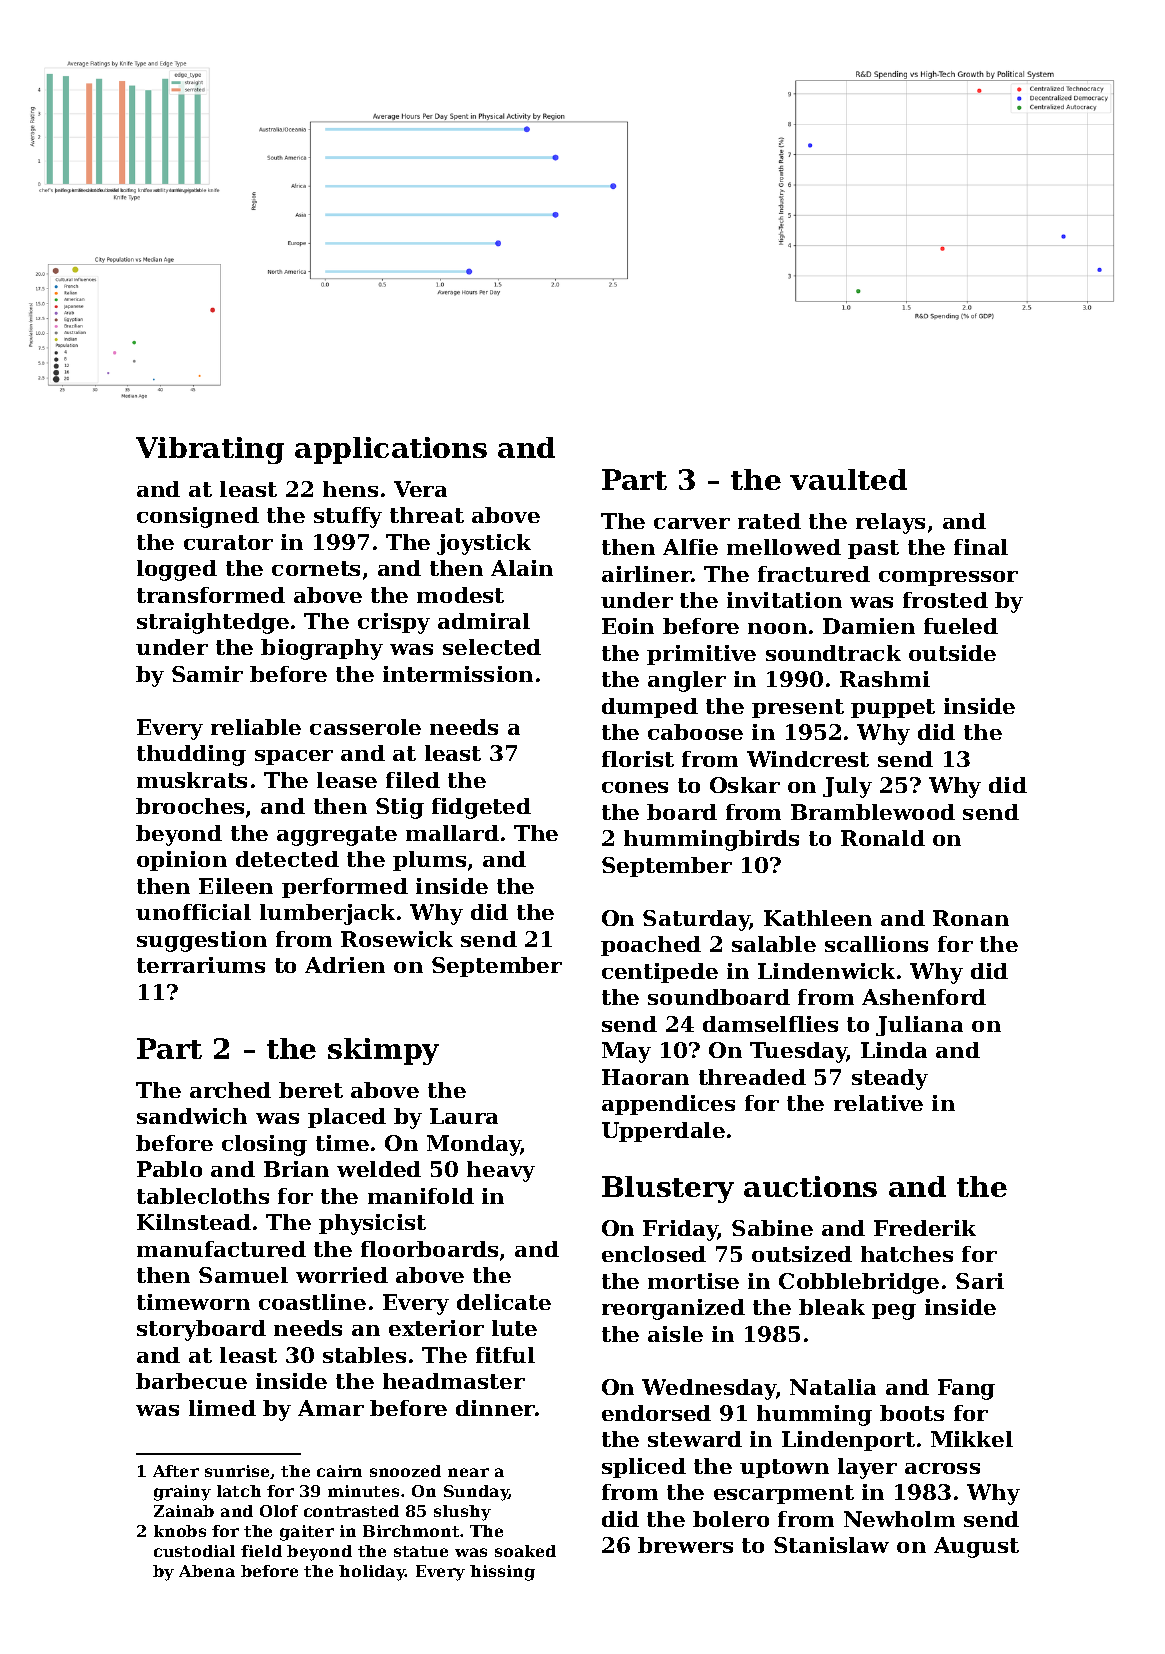 This page has width=1165, height=1654. I want to click on carver, so click(692, 523).
